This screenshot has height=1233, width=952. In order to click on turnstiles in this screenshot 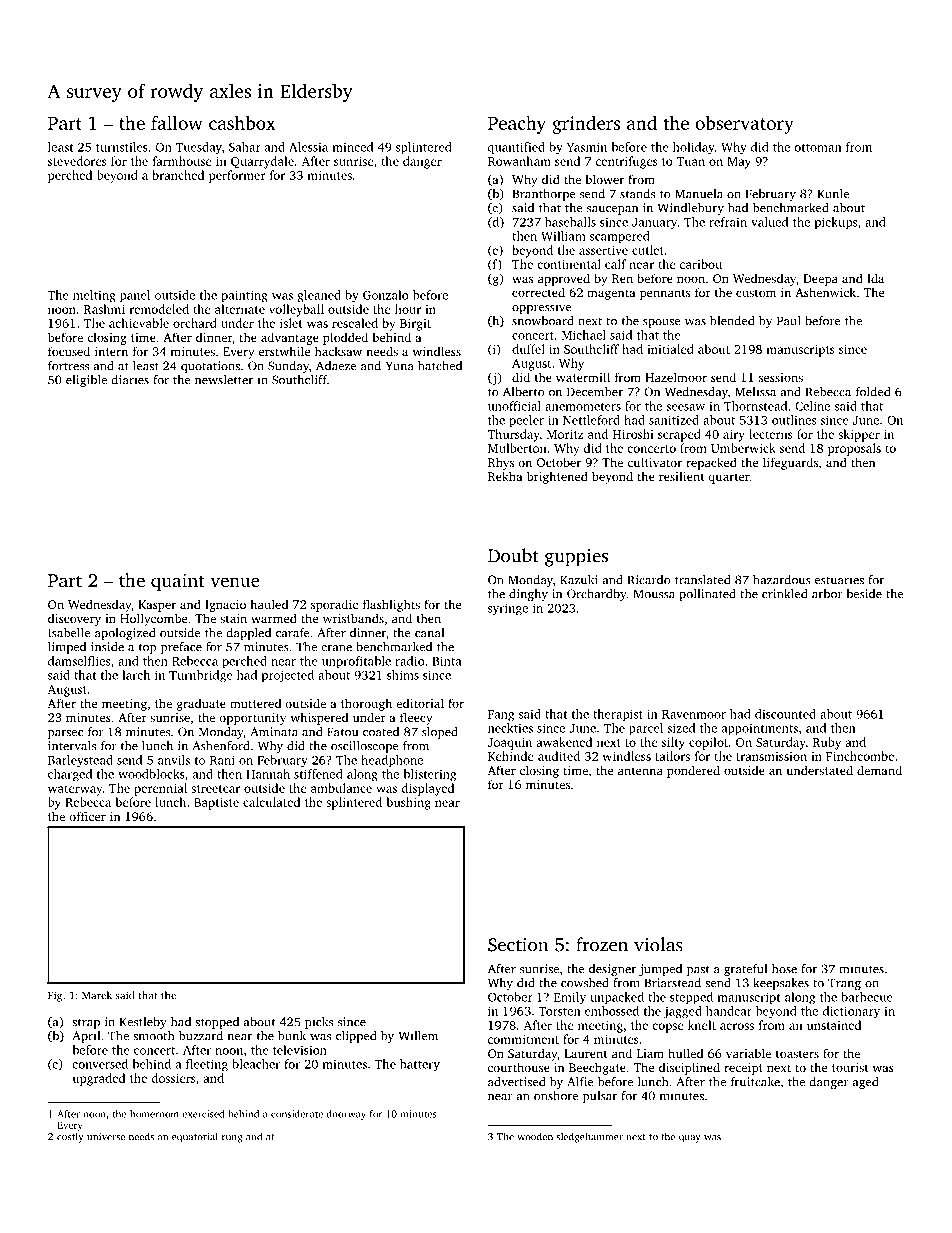, I will do `click(122, 147)`.
